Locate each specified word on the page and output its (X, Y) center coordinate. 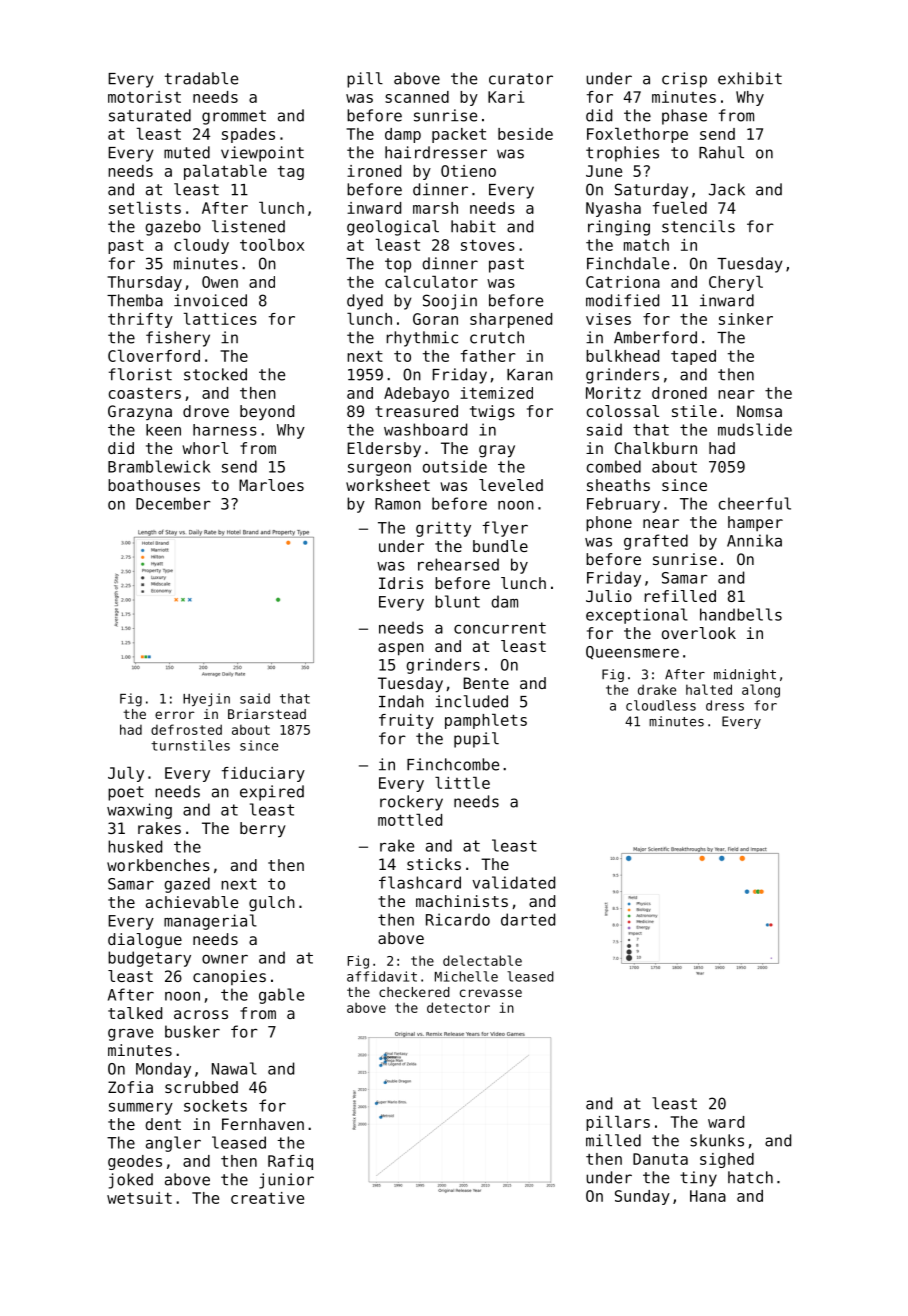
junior (286, 1181)
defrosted (186, 729)
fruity (406, 721)
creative (267, 1198)
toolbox (272, 245)
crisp (684, 80)
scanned (417, 97)
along (761, 691)
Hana (708, 1196)
